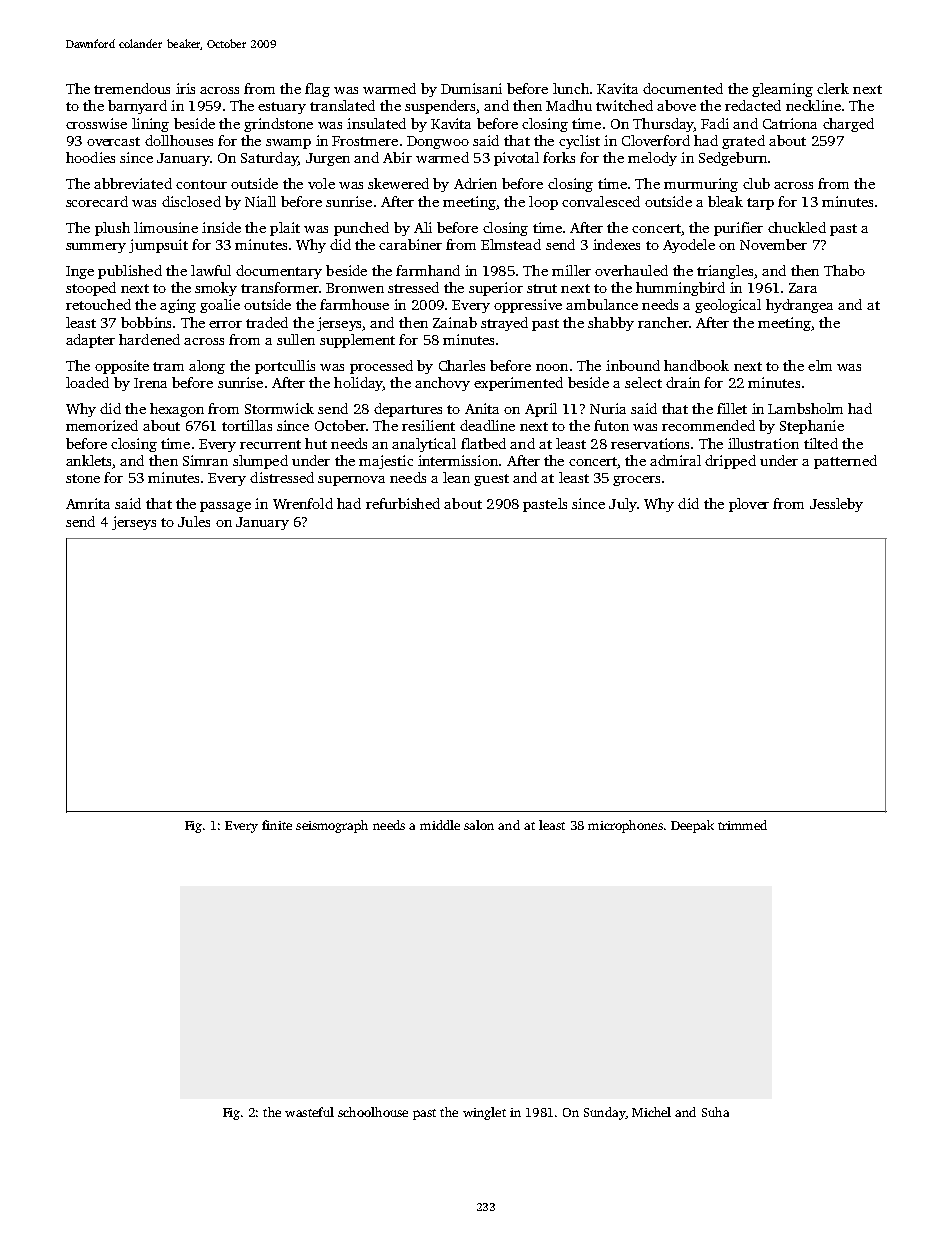 This document has height=1233, width=952. What do you see at coordinates (728, 306) in the document?
I see `geological` at bounding box center [728, 306].
